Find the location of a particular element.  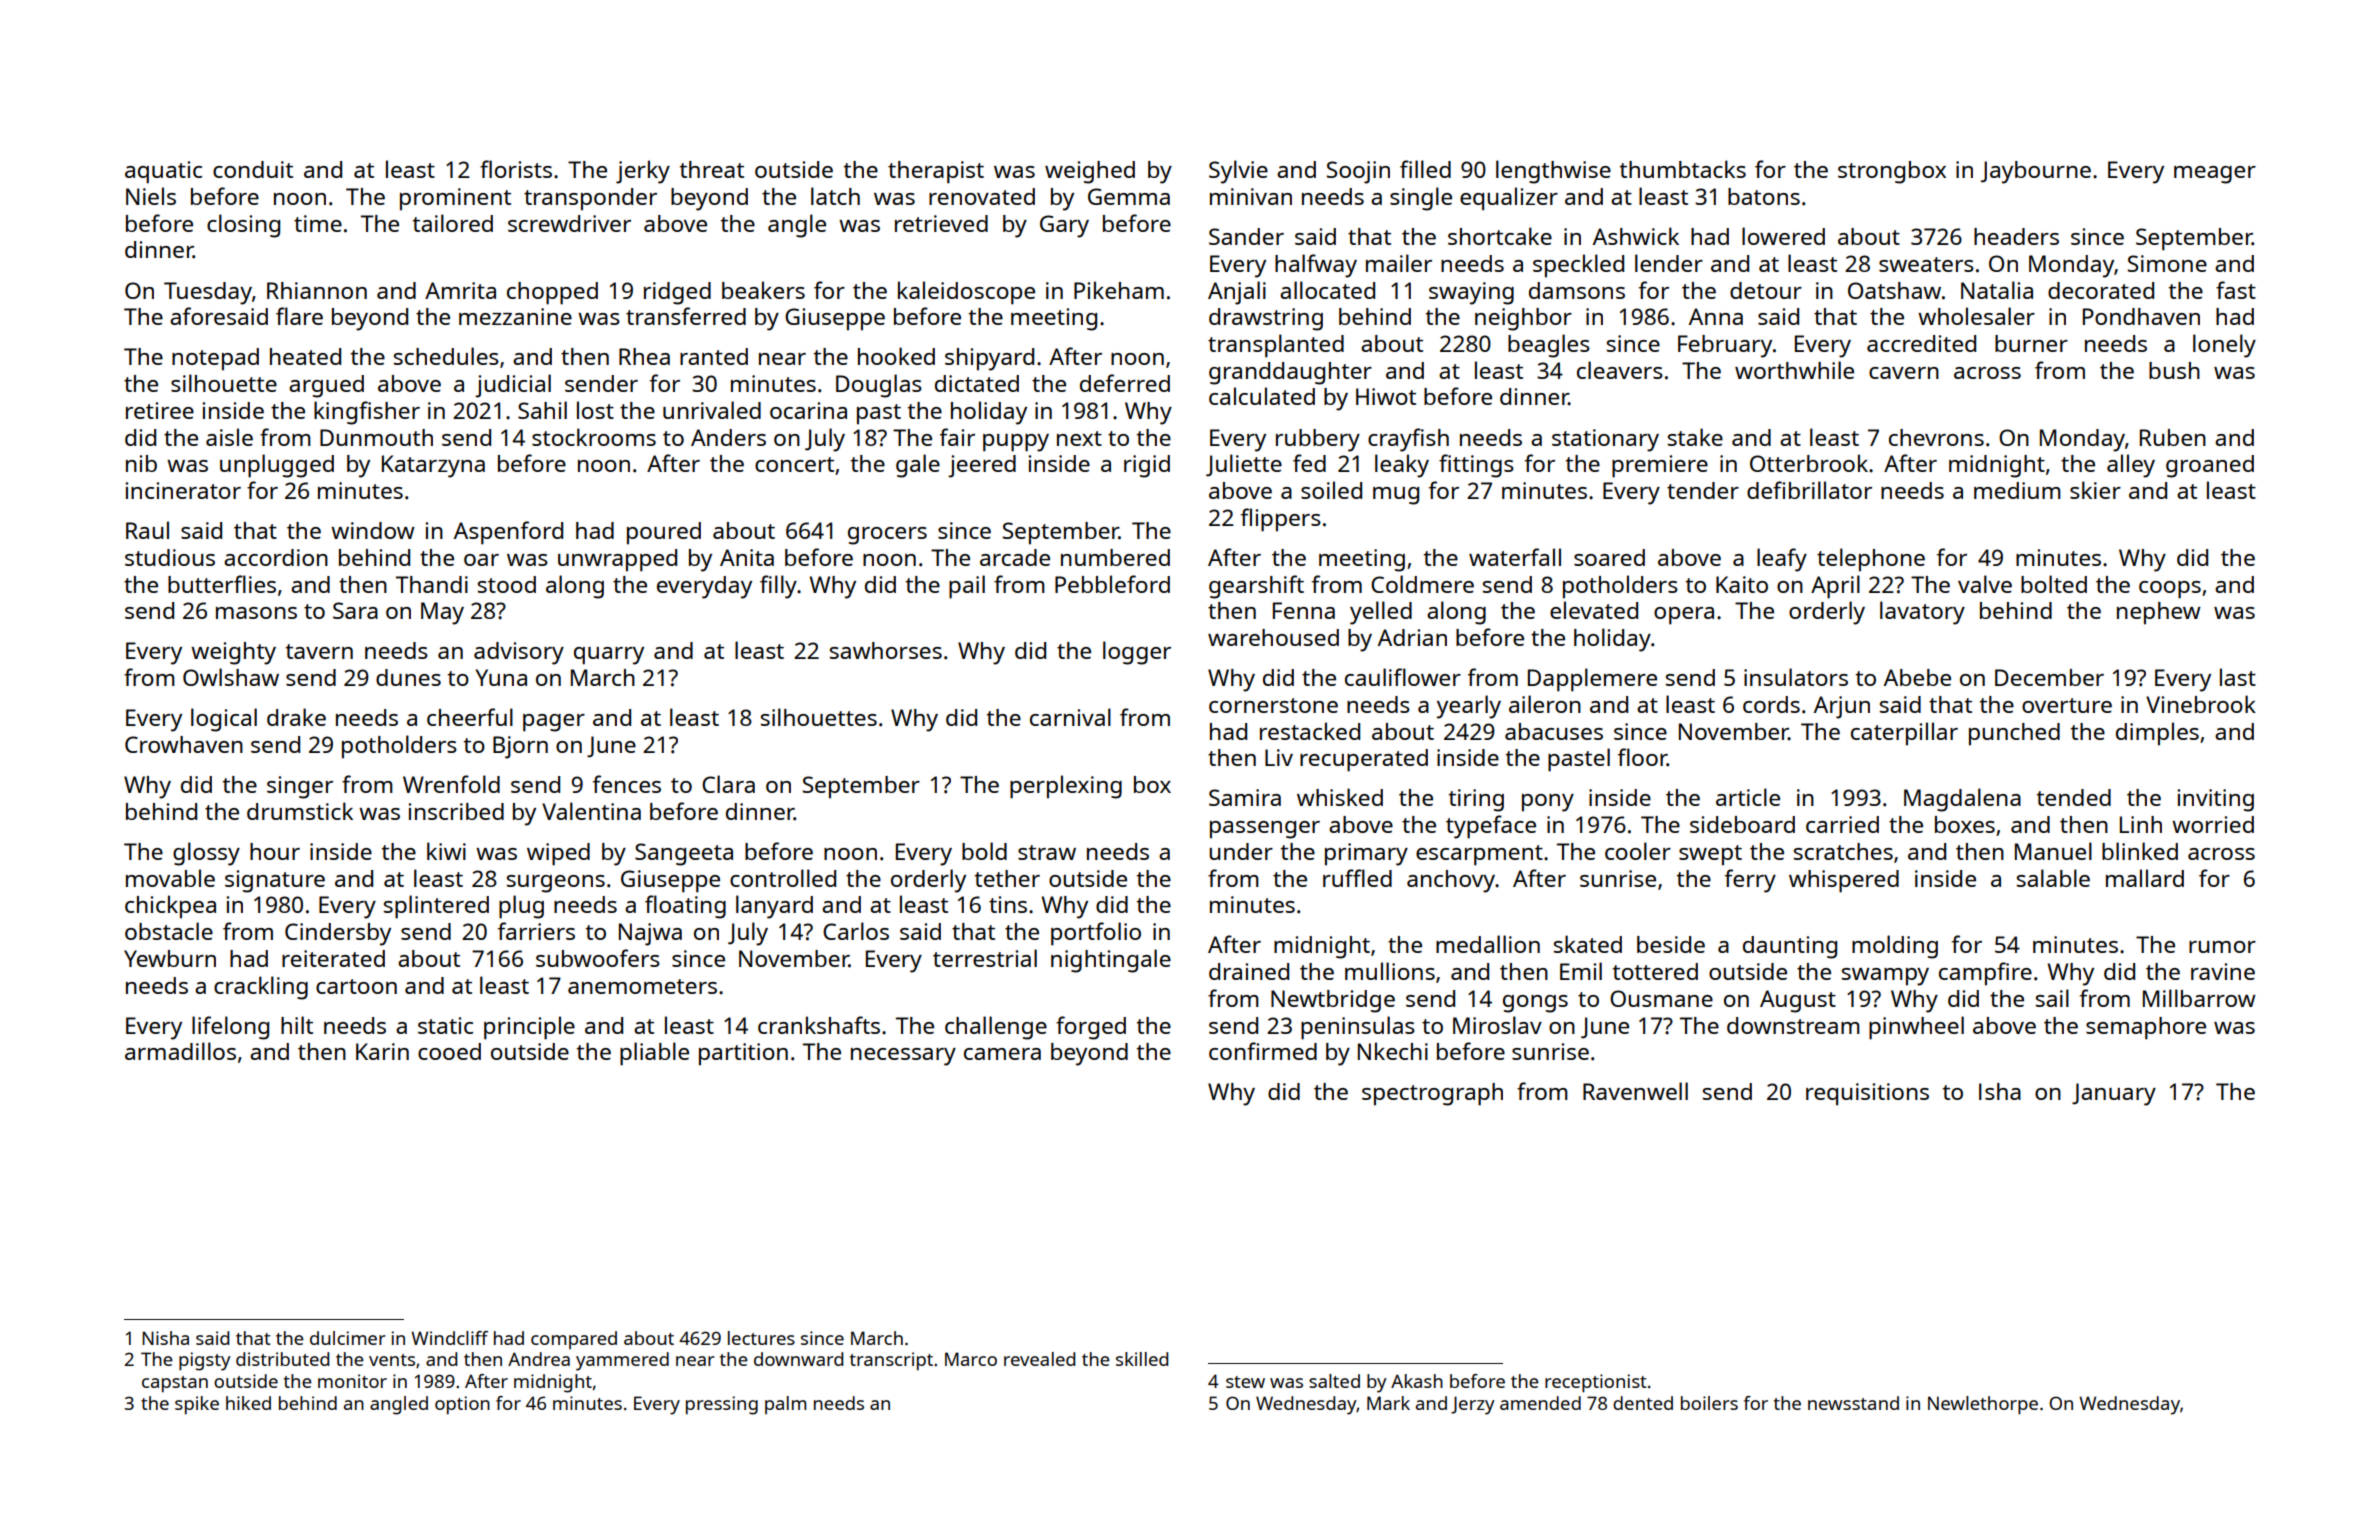

strongbox is located at coordinates (1892, 172).
